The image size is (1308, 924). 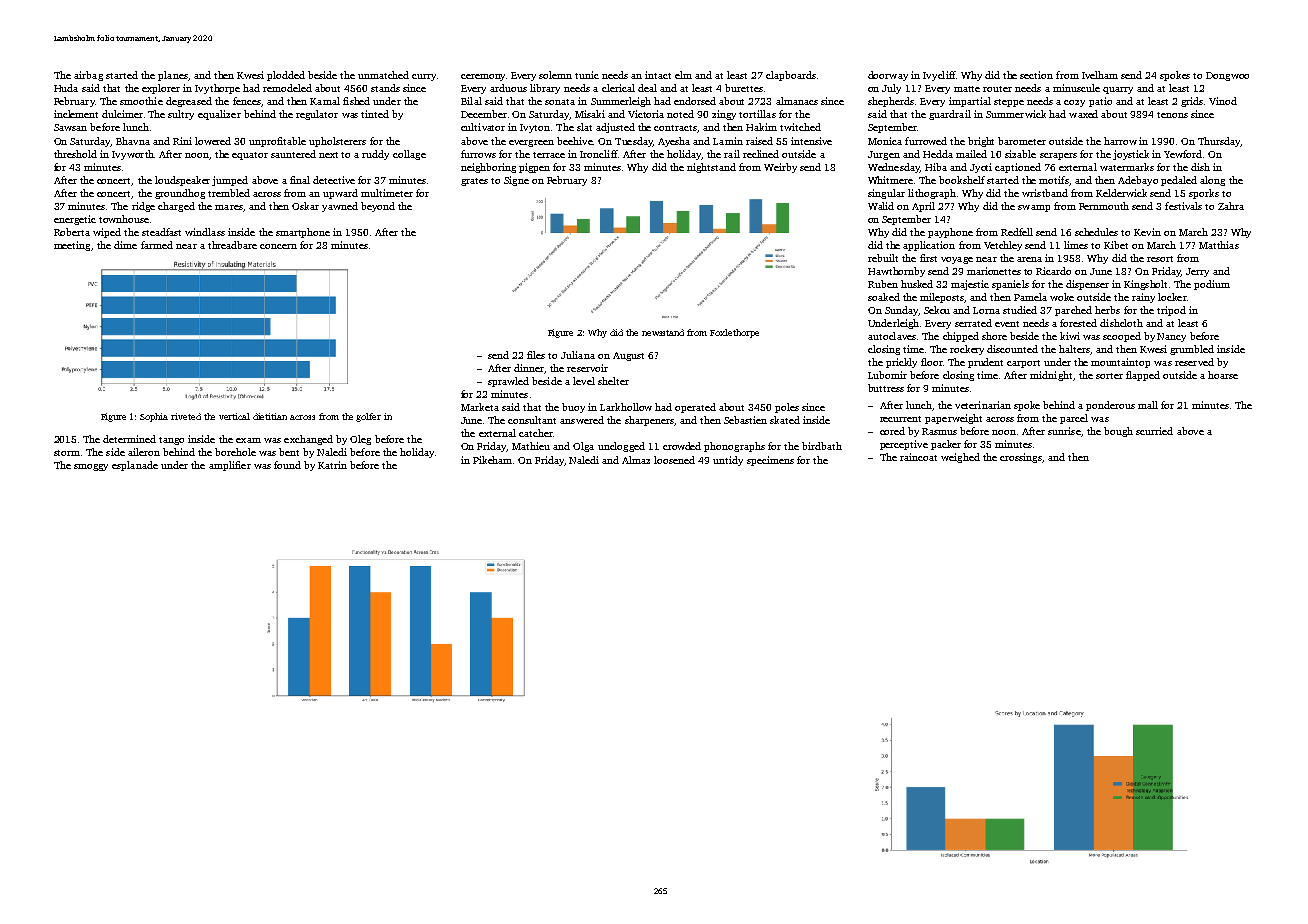 What do you see at coordinates (970, 285) in the page?
I see `majestic` at bounding box center [970, 285].
